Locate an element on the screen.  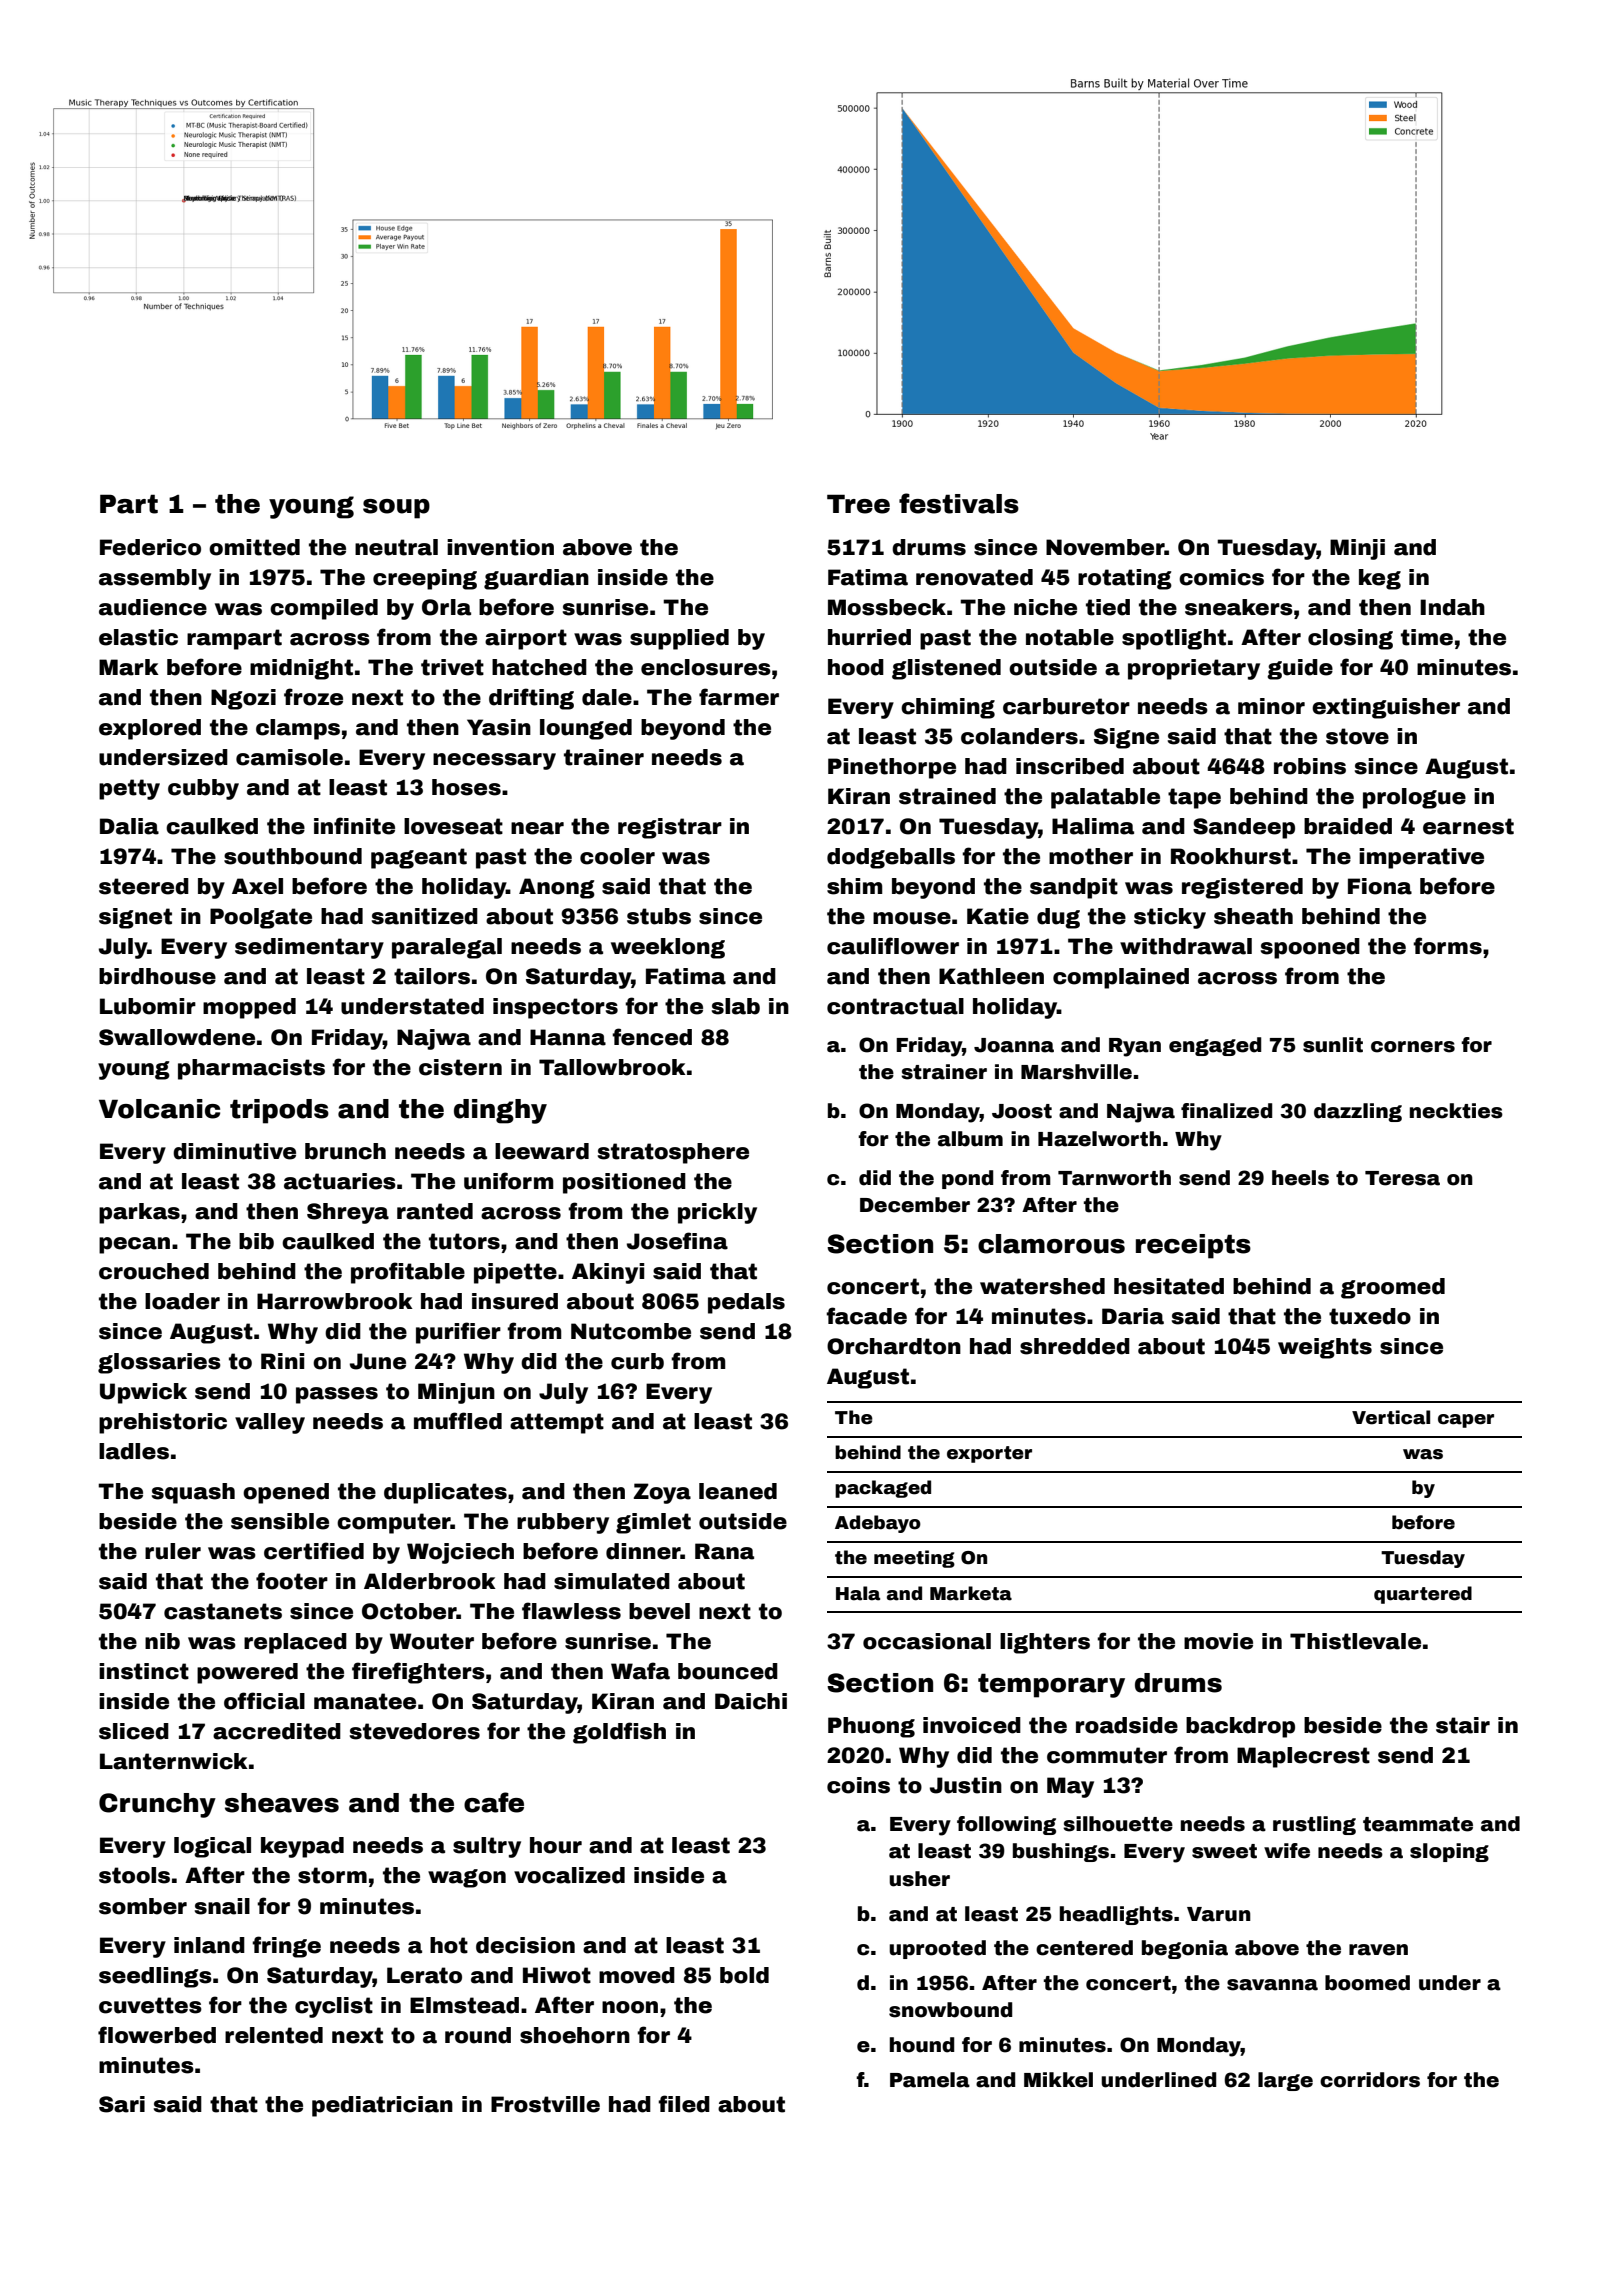
bevel is located at coordinates (659, 1611).
